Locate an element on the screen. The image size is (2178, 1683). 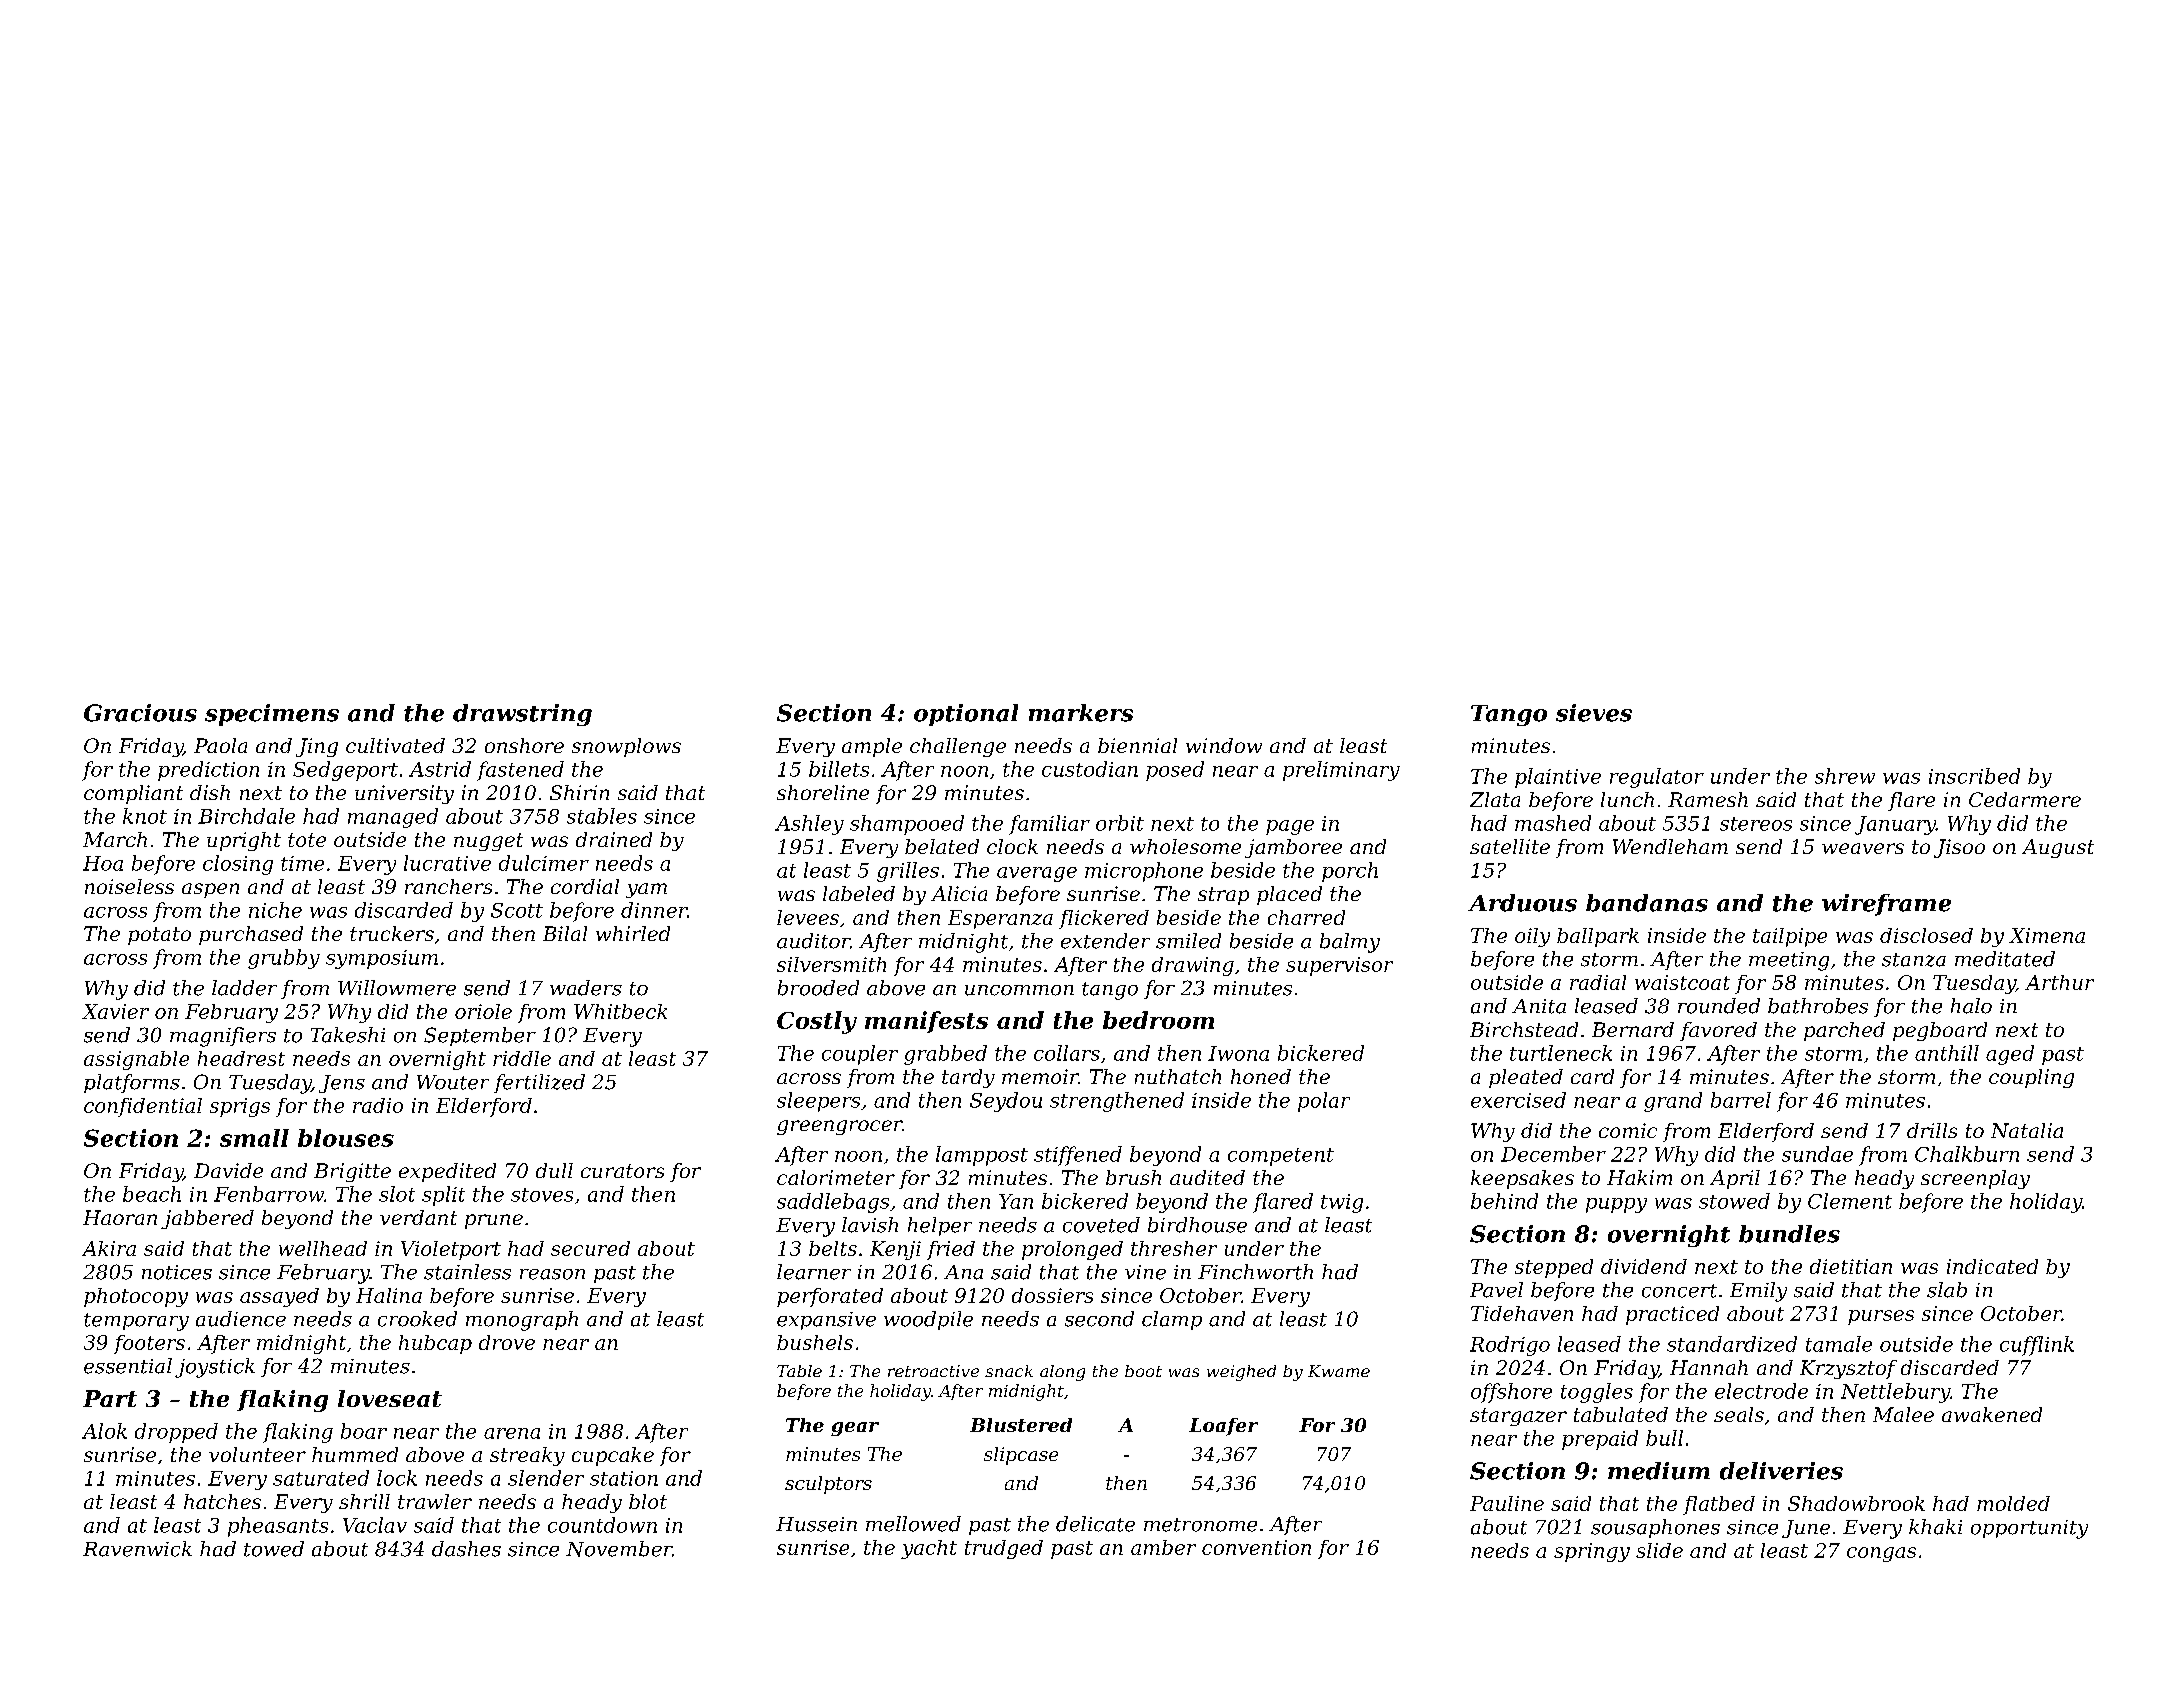
bundles is located at coordinates (1789, 1234).
